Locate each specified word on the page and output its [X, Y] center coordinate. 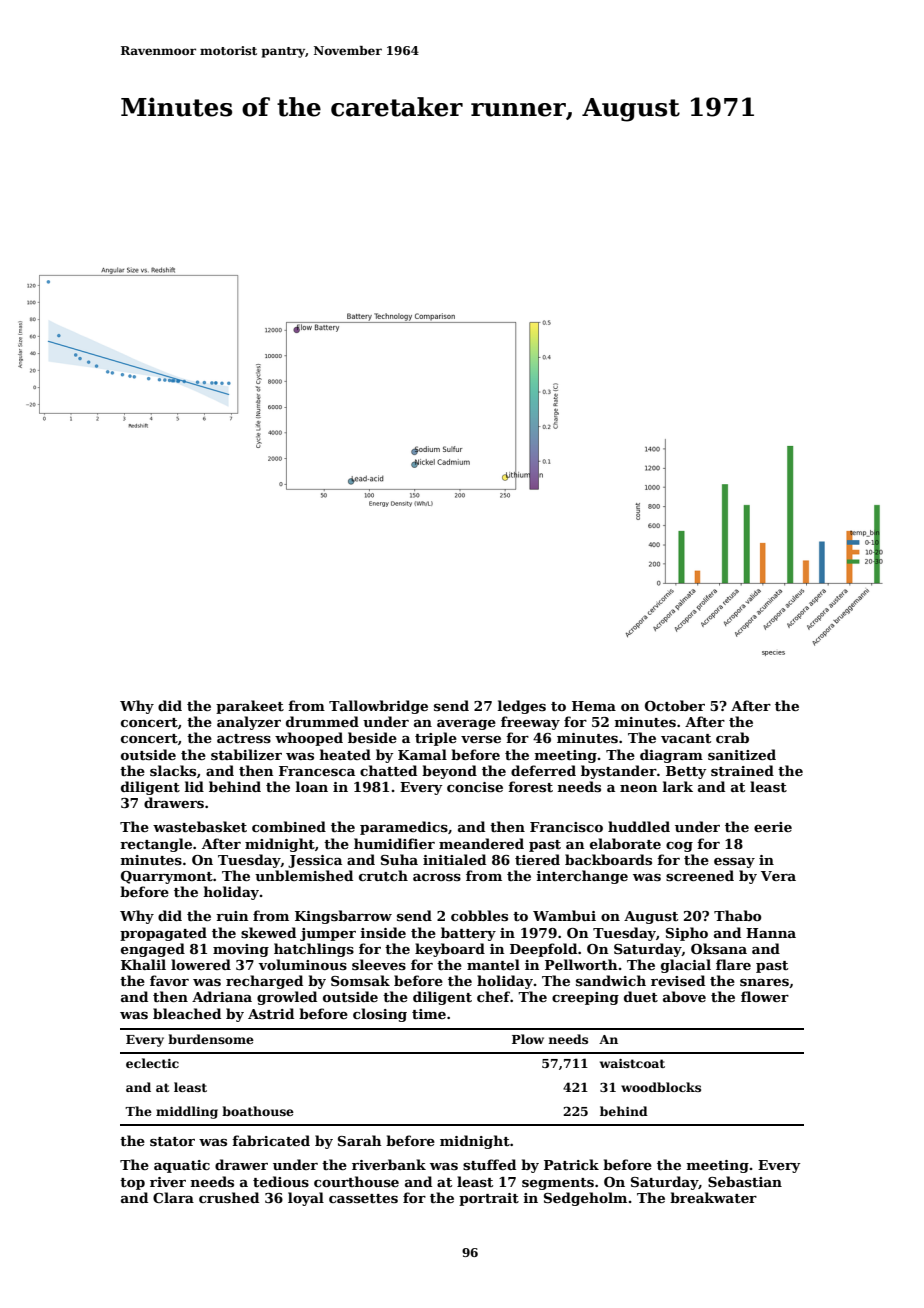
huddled [639, 826]
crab [732, 737]
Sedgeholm [585, 1199]
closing [380, 1015]
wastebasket [200, 826]
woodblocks [661, 1087]
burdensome [211, 1039]
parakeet [250, 707]
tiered [537, 859]
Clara [173, 1197]
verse [481, 739]
